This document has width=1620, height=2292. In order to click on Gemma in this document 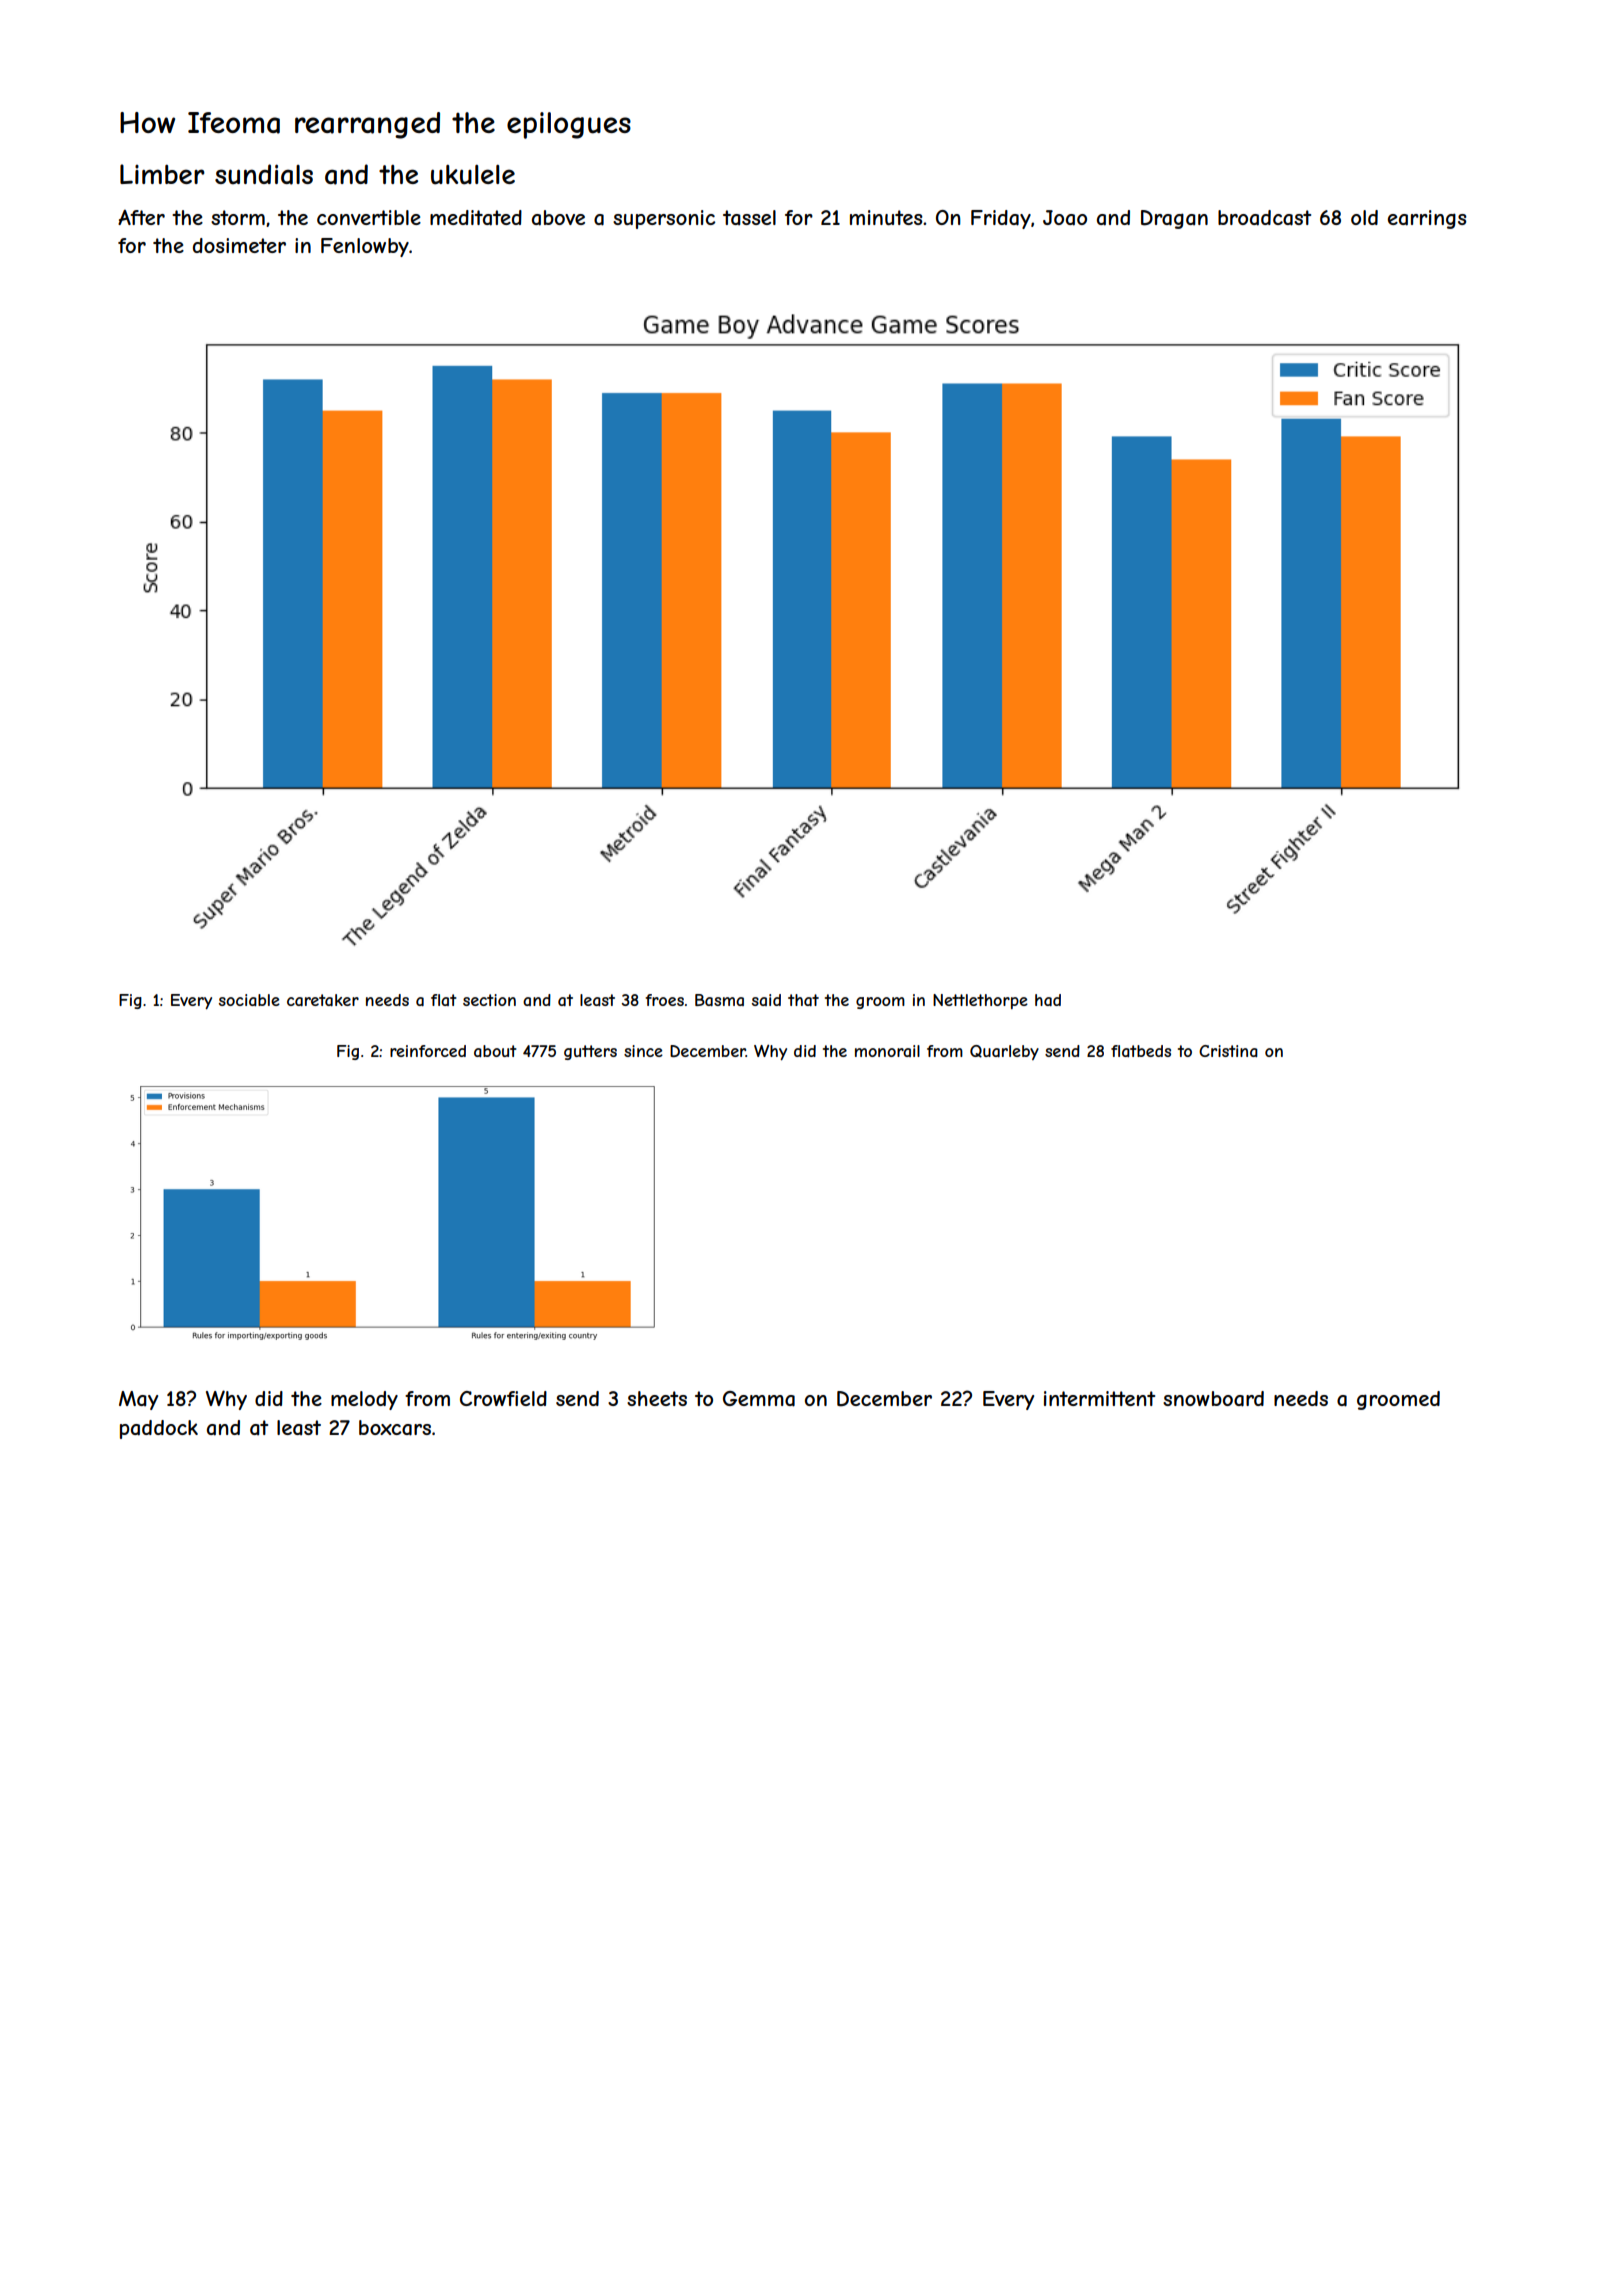, I will do `click(759, 1399)`.
